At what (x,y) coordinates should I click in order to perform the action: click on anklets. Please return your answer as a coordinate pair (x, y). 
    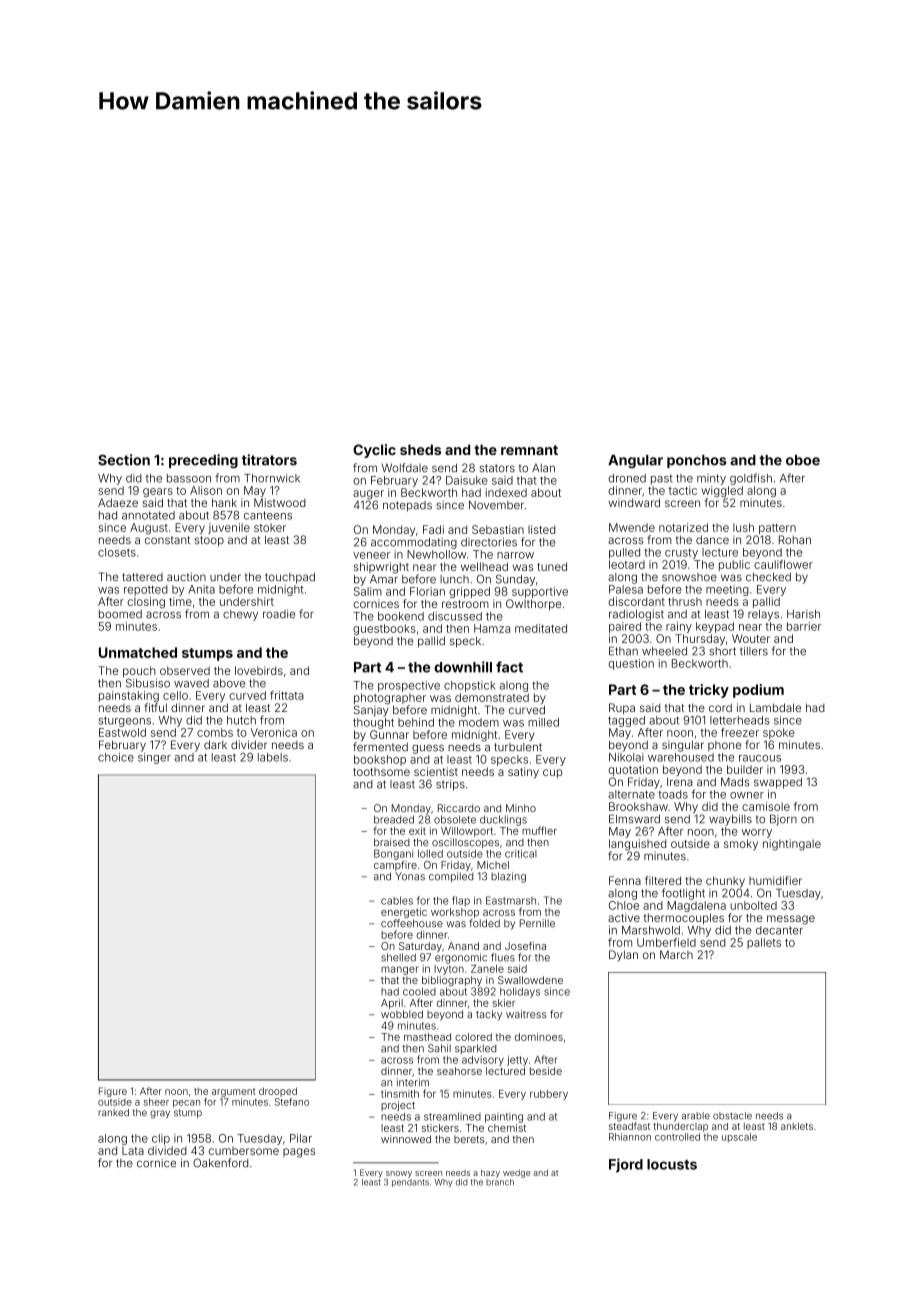
    Looking at the image, I should click on (797, 1126).
